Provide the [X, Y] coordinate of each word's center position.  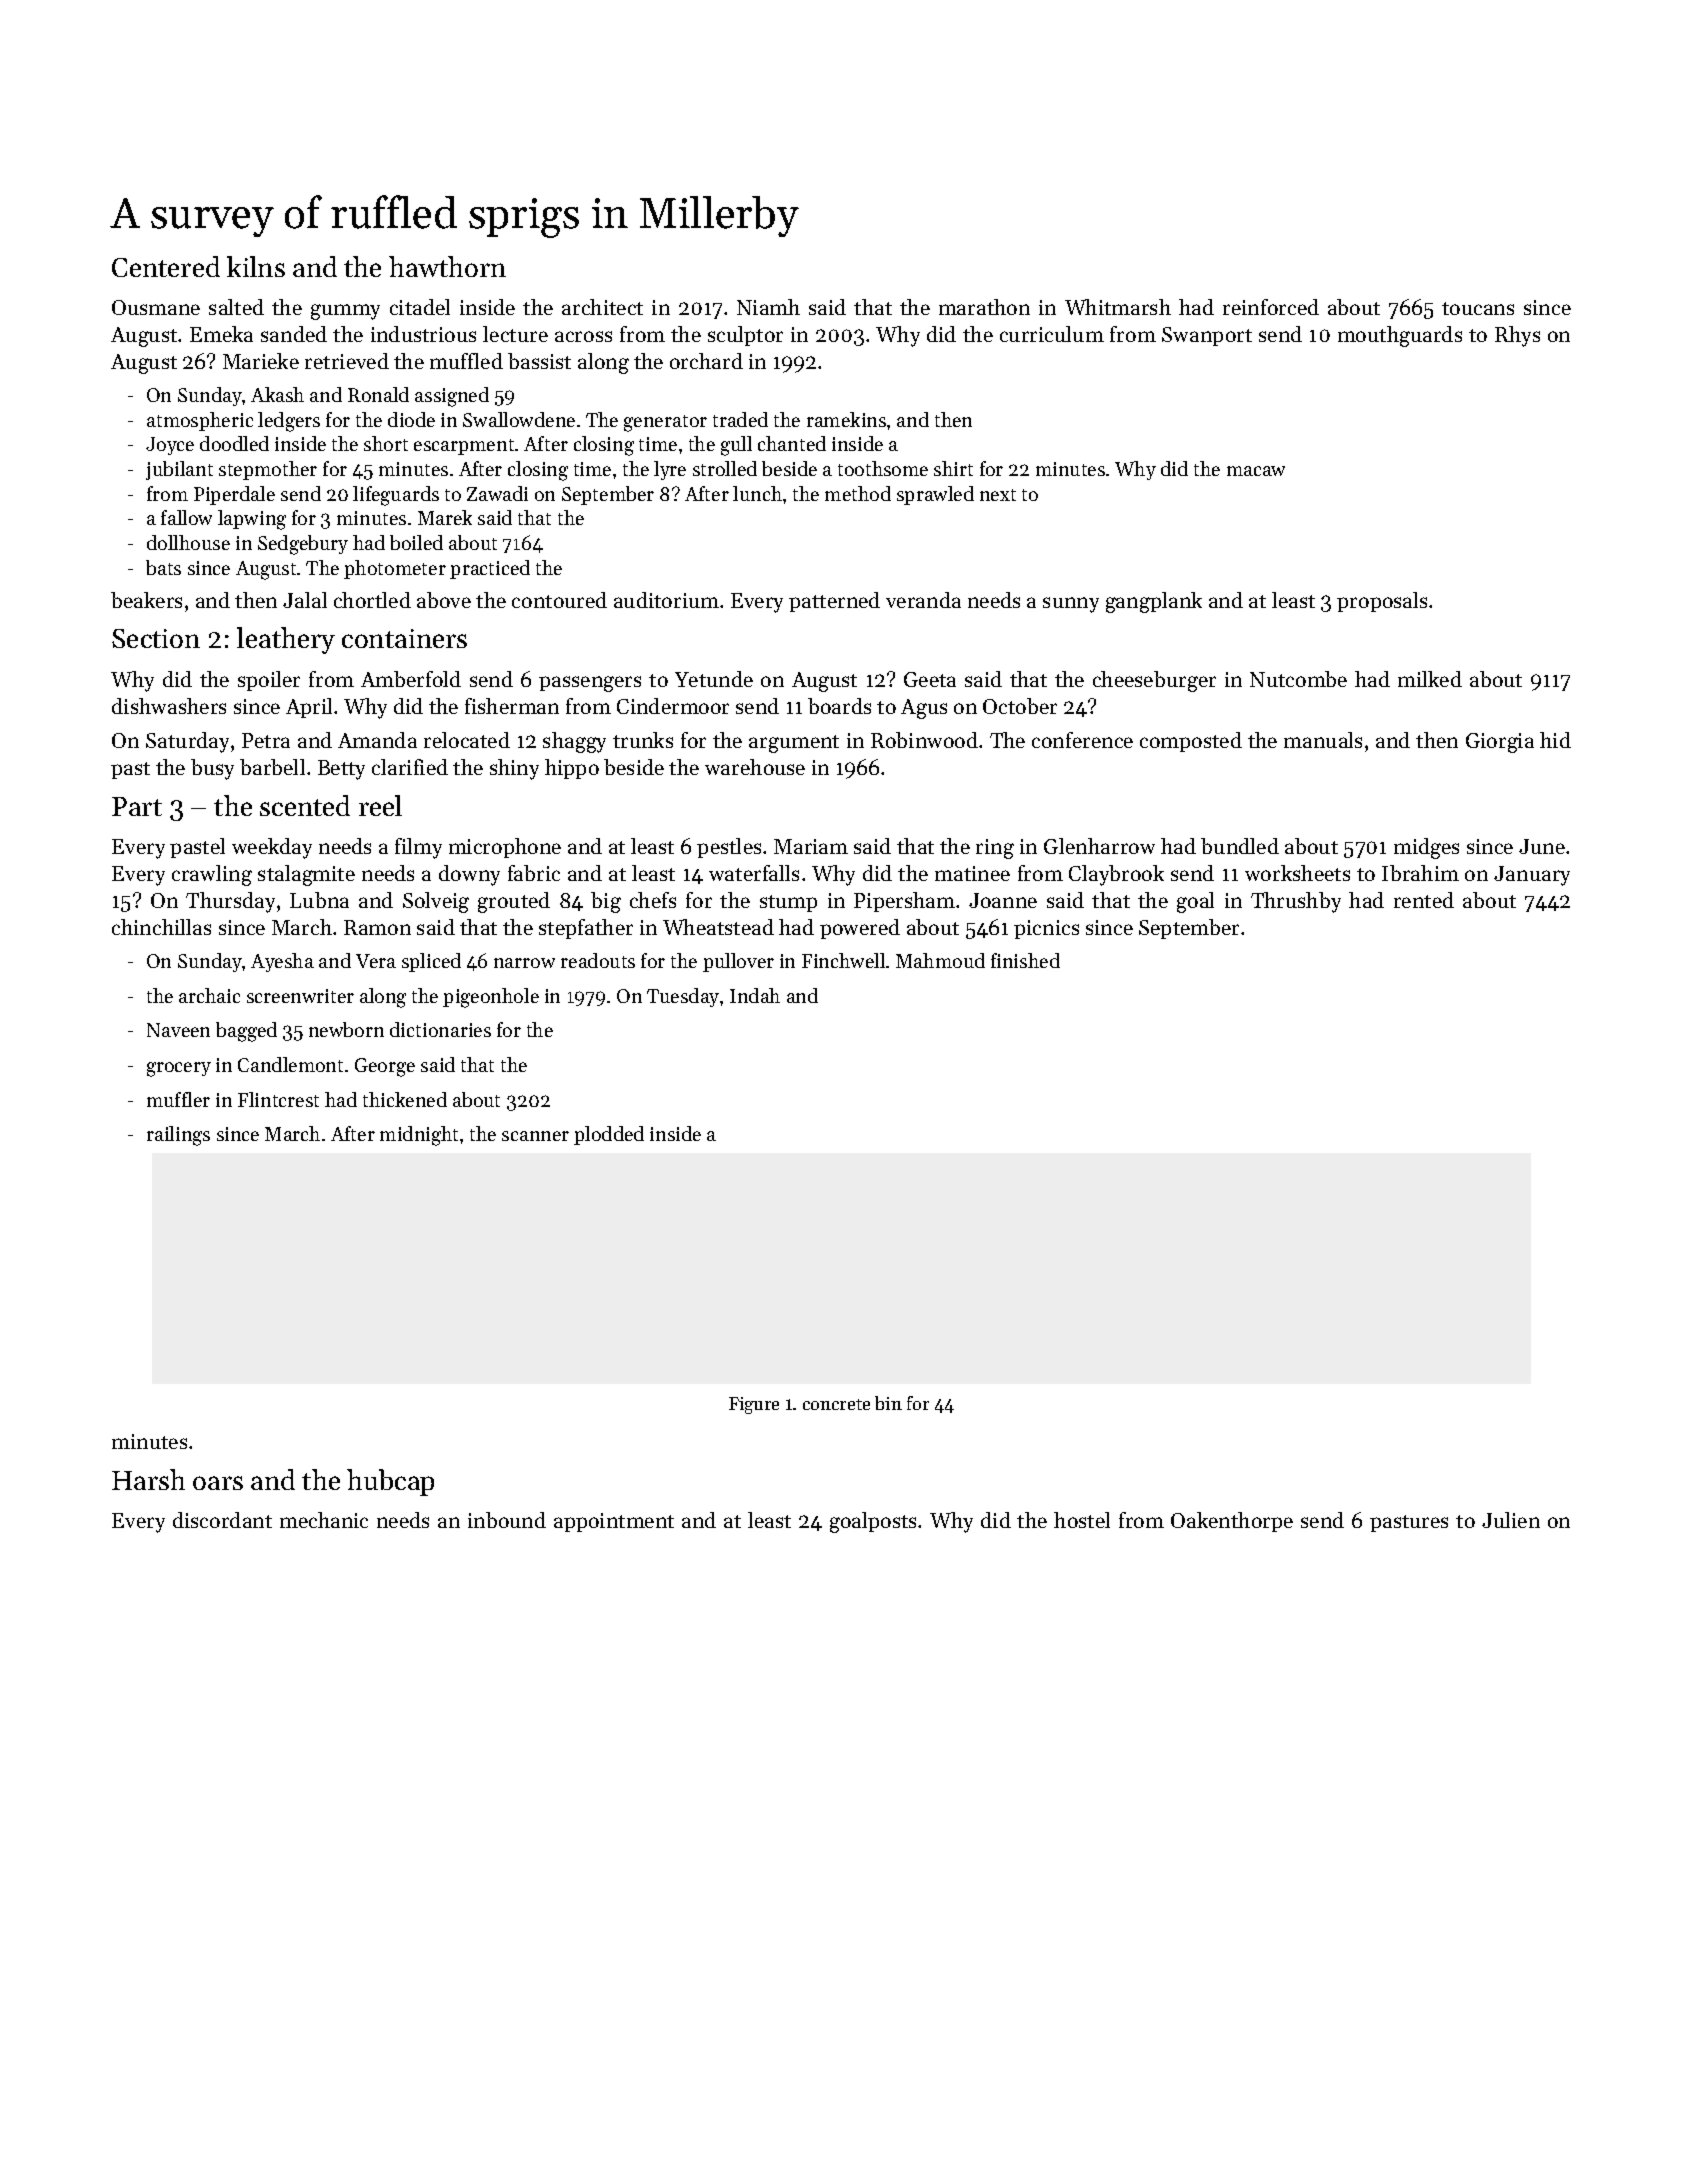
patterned [834, 602]
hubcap [390, 1482]
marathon [984, 307]
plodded [609, 1135]
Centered [166, 266]
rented [1424, 900]
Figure [754, 1405]
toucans [1478, 308]
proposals [1382, 602]
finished [1025, 960]
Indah [755, 995]
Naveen [178, 1030]
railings [178, 1136]
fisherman [512, 706]
